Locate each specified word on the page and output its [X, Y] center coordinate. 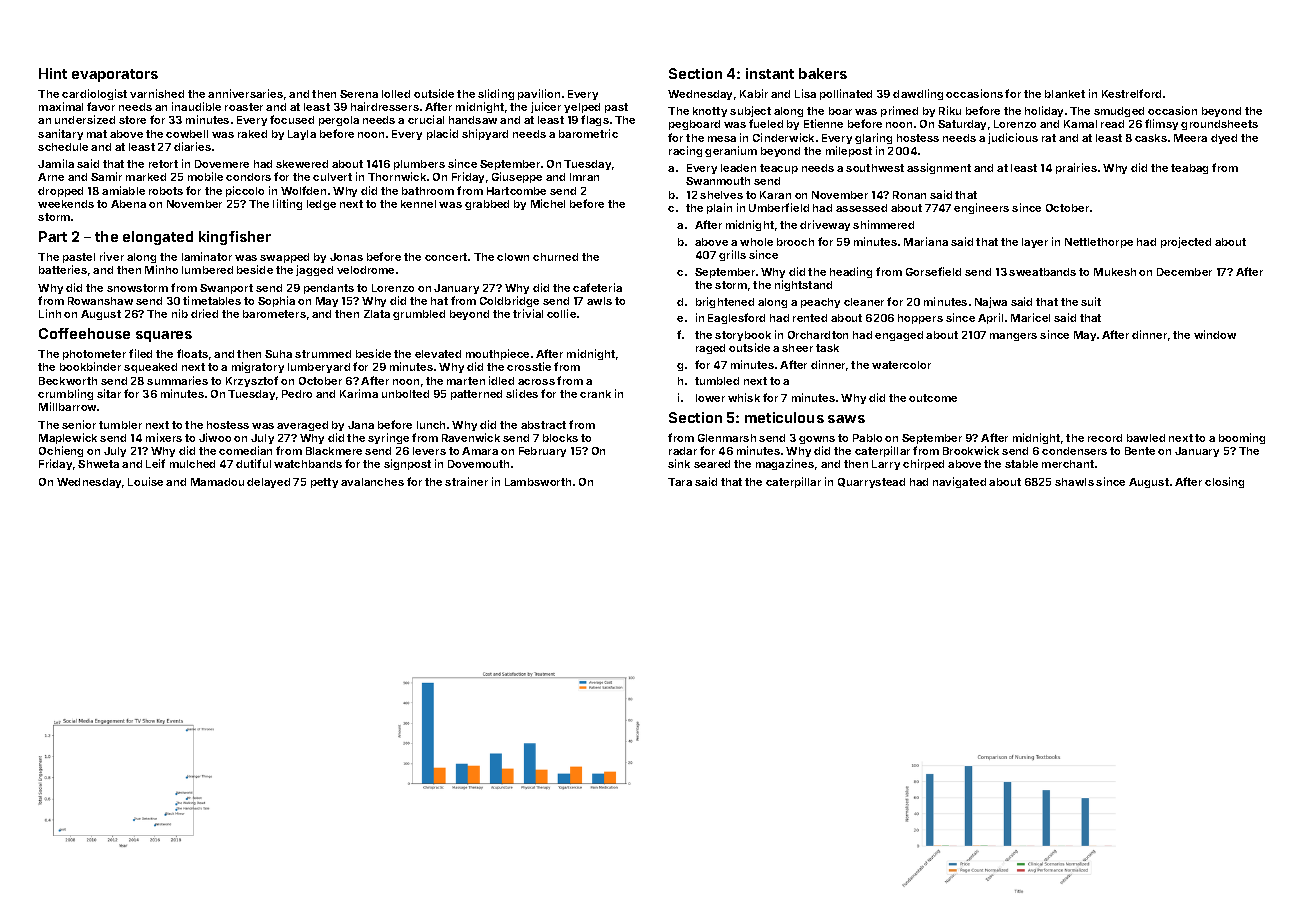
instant [770, 73]
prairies [1076, 168]
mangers [1013, 337]
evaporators [115, 75]
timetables [212, 300]
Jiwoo [215, 437]
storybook [743, 336]
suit [1091, 301]
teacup [779, 169]
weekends [66, 204]
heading [851, 272]
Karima [359, 393]
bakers [823, 73]
